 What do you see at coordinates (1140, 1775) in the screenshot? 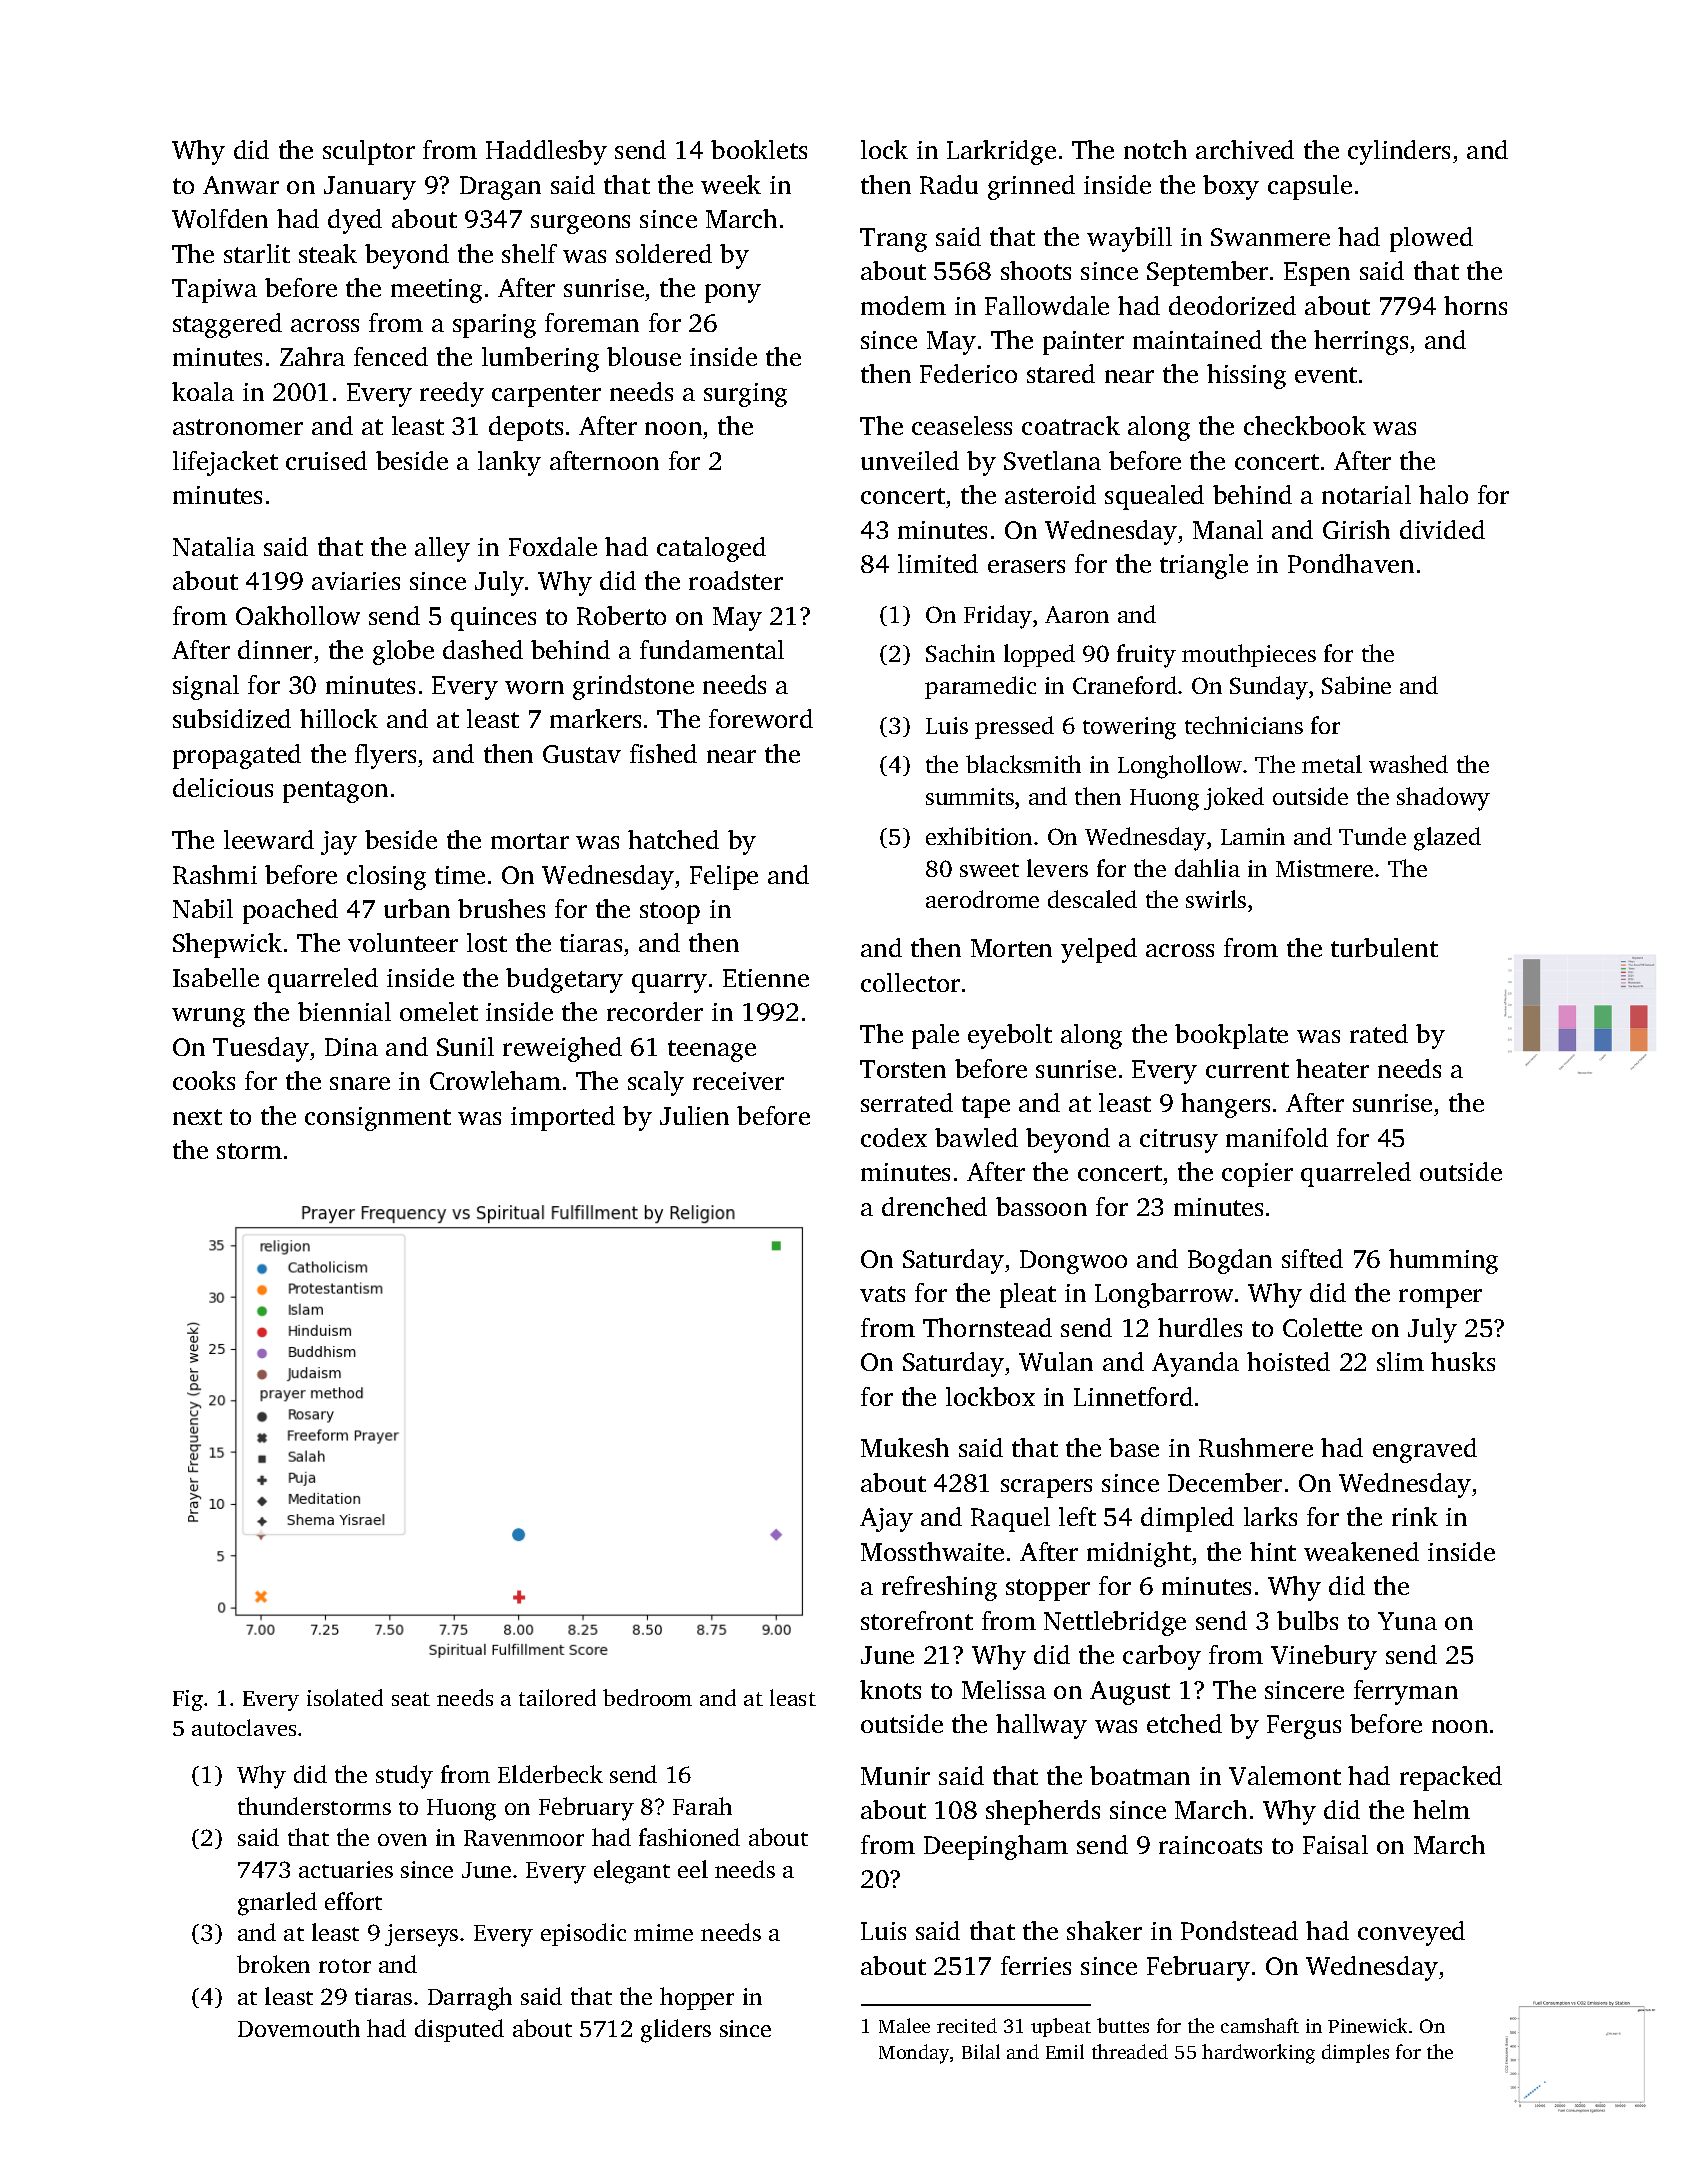
I see `boatman` at bounding box center [1140, 1775].
